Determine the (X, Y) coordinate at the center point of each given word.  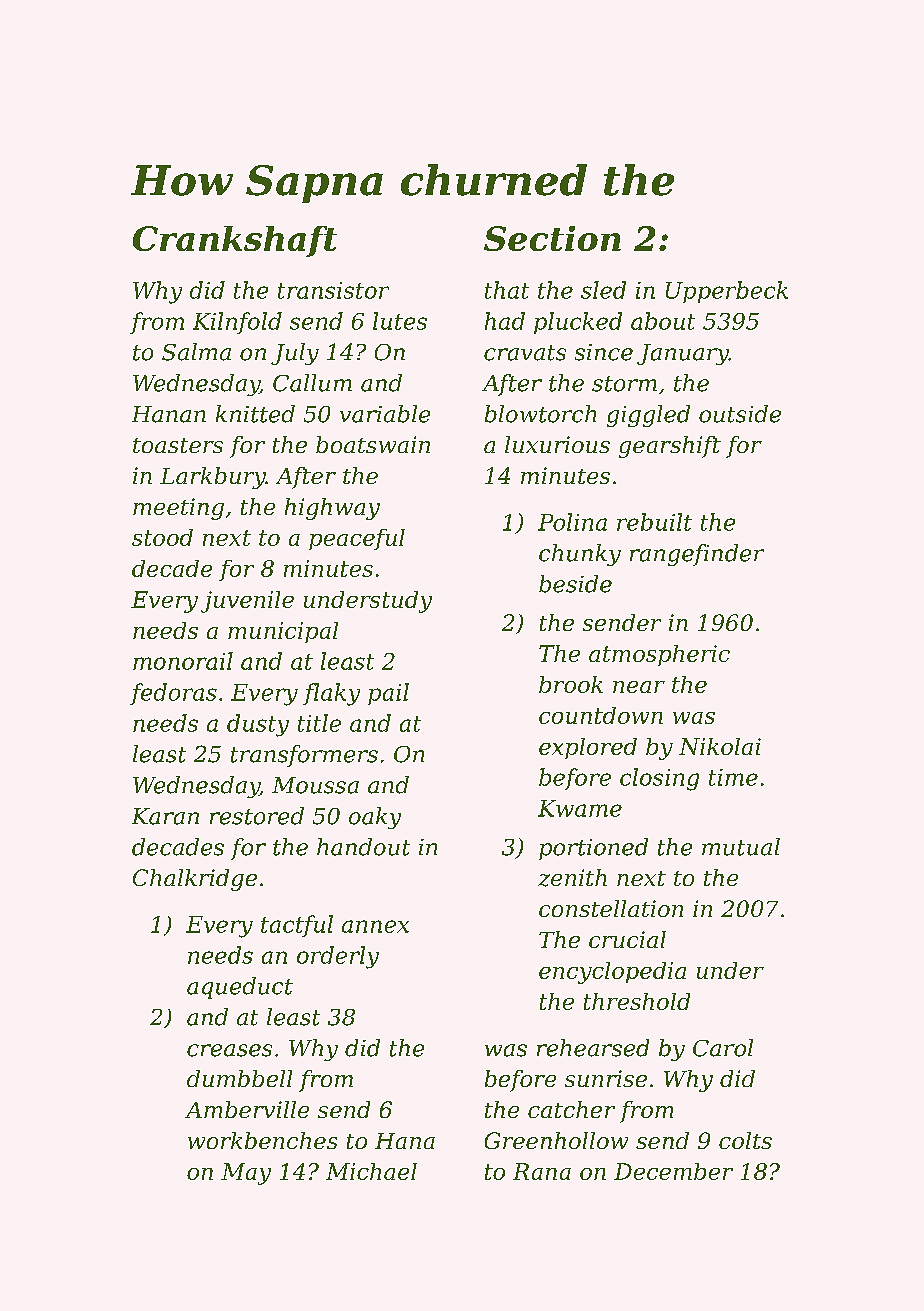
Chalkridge (195, 880)
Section (552, 238)
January (683, 354)
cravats (525, 353)
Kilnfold (237, 323)
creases (229, 1050)
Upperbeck (727, 292)
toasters (178, 445)
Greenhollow (556, 1140)
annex (375, 926)
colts (745, 1140)
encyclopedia (612, 973)
